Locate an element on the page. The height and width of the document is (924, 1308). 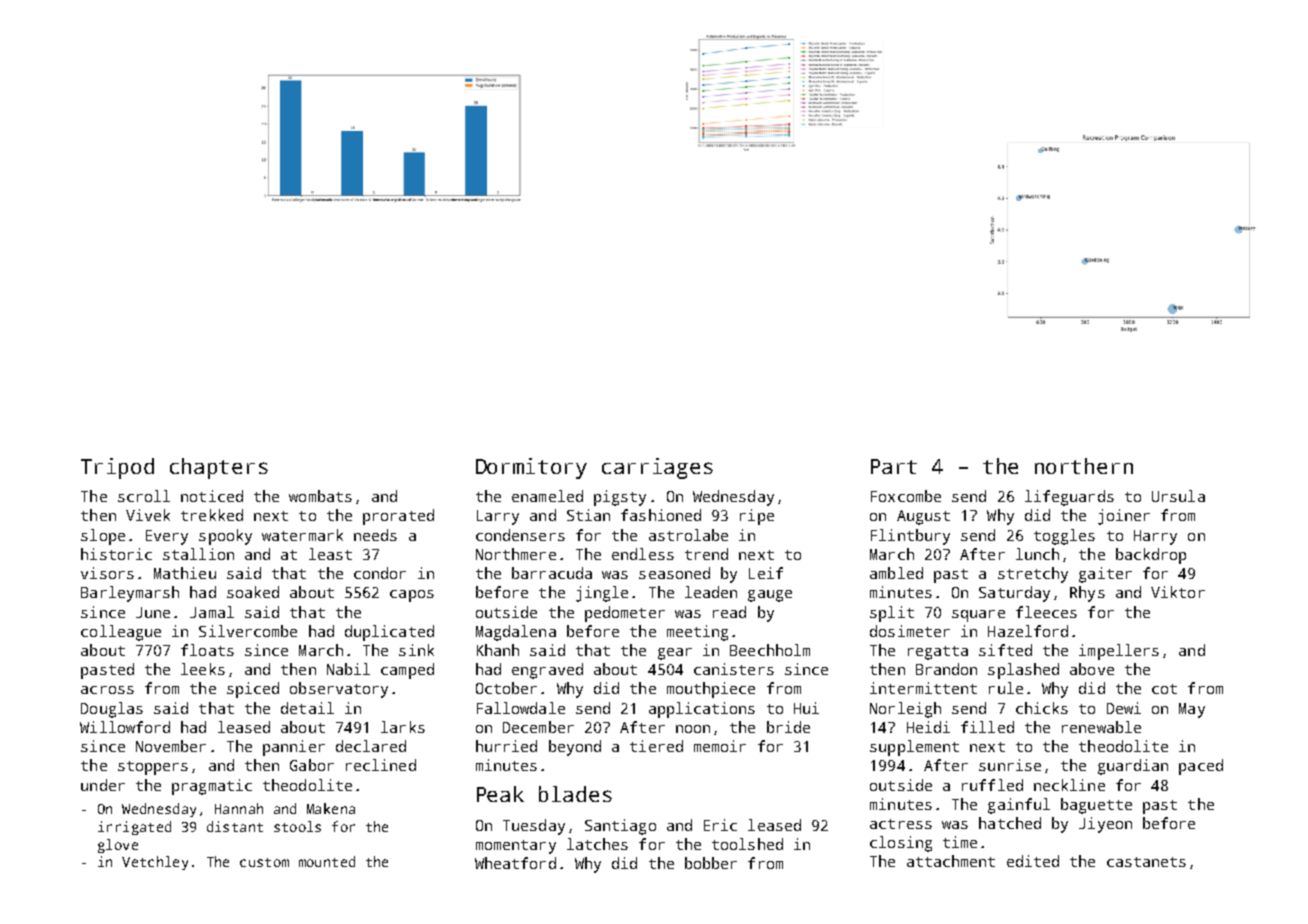
impellers is located at coordinates (1119, 652).
